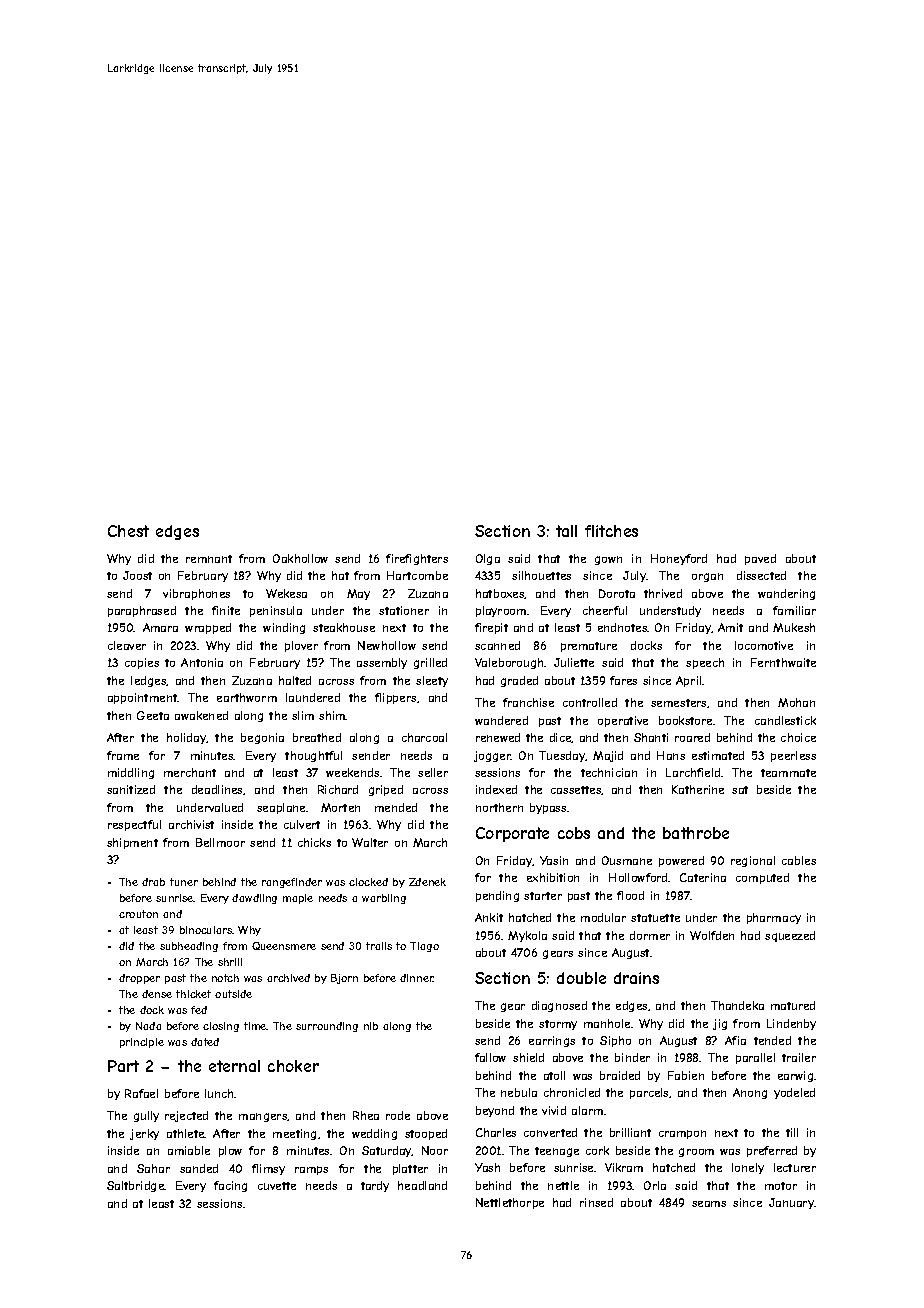 The image size is (924, 1308). What do you see at coordinates (490, 1057) in the document?
I see `fallow` at bounding box center [490, 1057].
